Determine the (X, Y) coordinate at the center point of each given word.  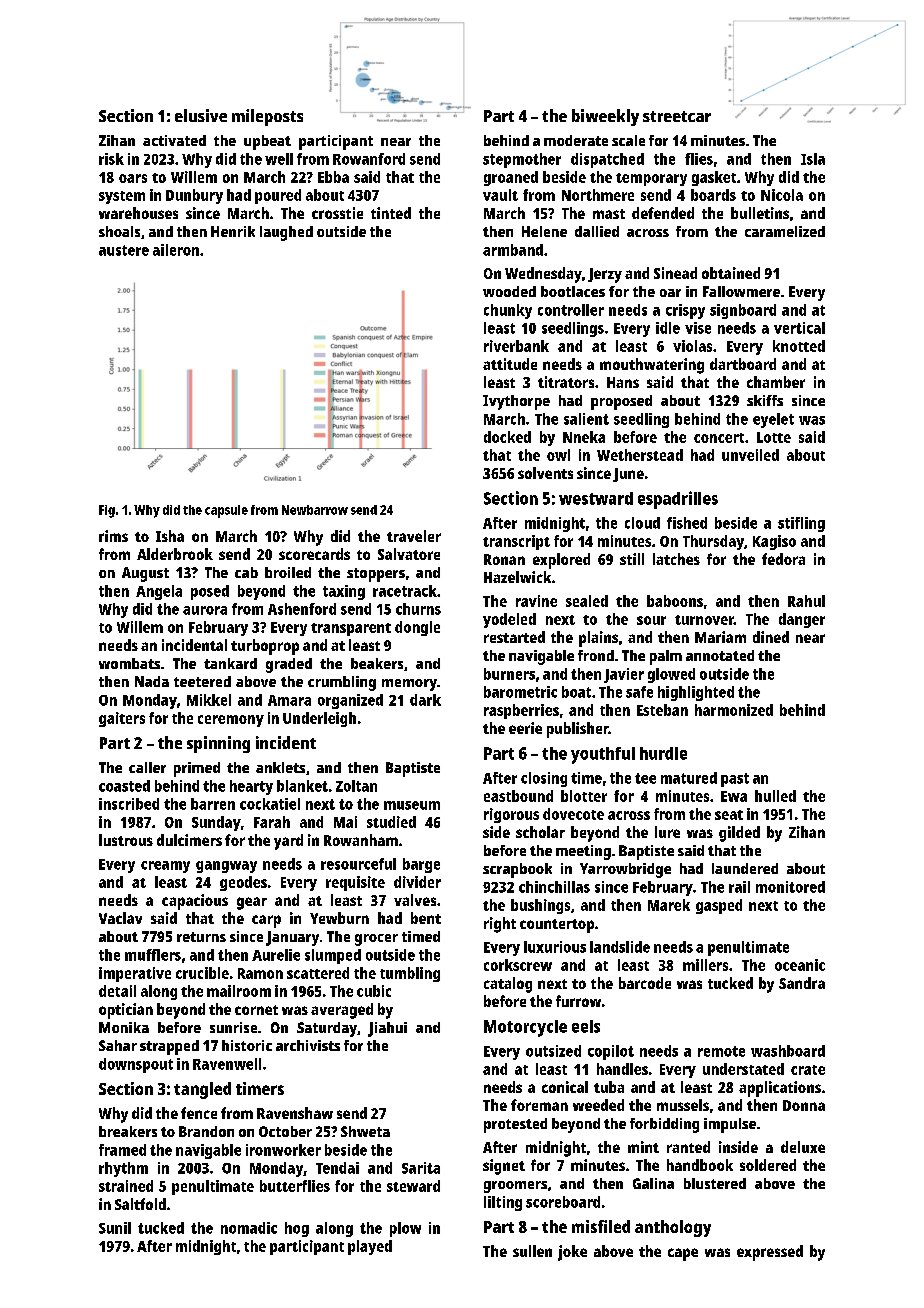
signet (504, 1167)
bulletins (760, 213)
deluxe (803, 1147)
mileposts (267, 117)
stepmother (522, 160)
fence (199, 1113)
